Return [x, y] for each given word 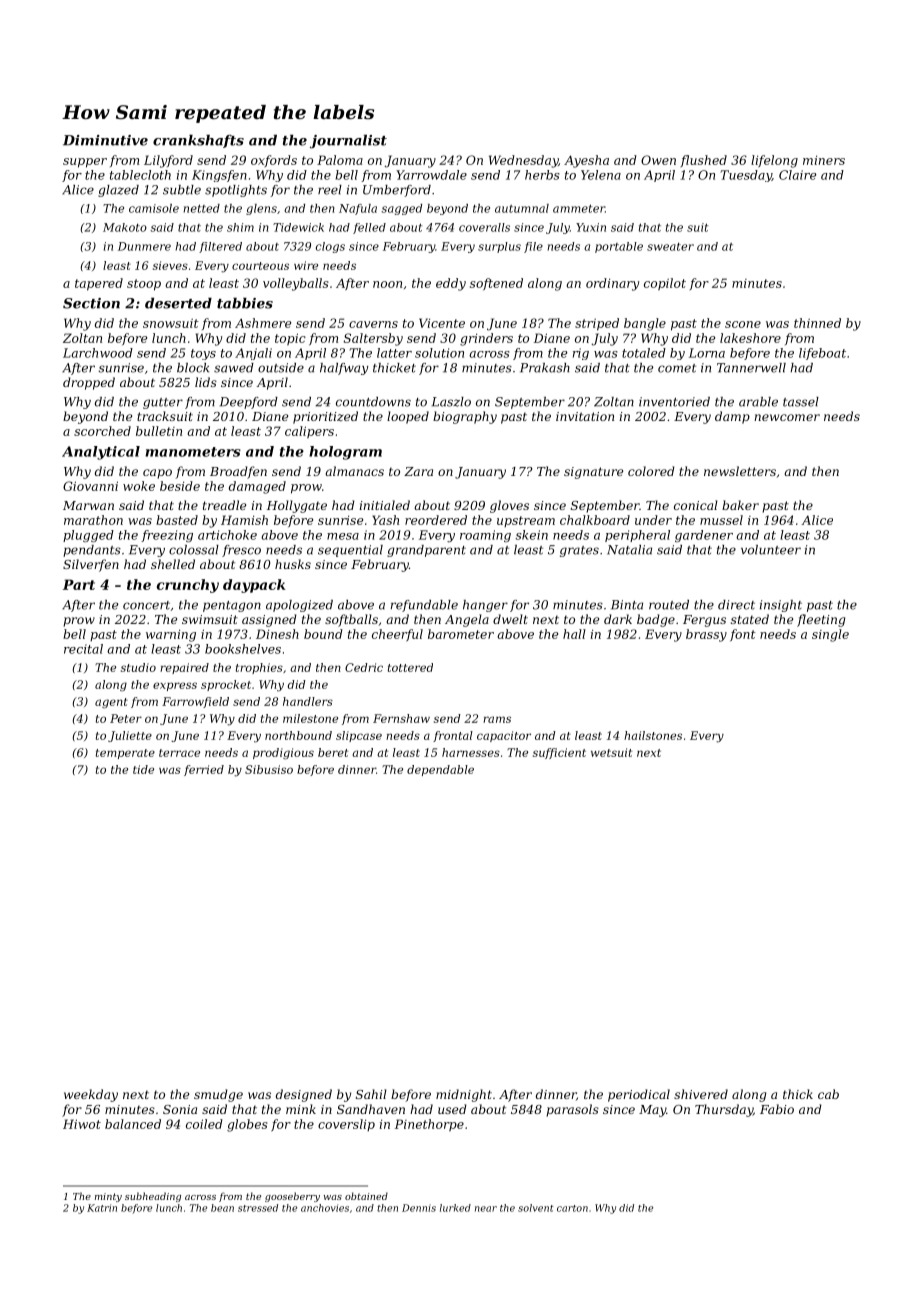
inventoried [674, 402]
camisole [154, 208]
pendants [92, 551]
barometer [461, 634]
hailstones [653, 735]
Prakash [545, 368]
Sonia [180, 1109]
